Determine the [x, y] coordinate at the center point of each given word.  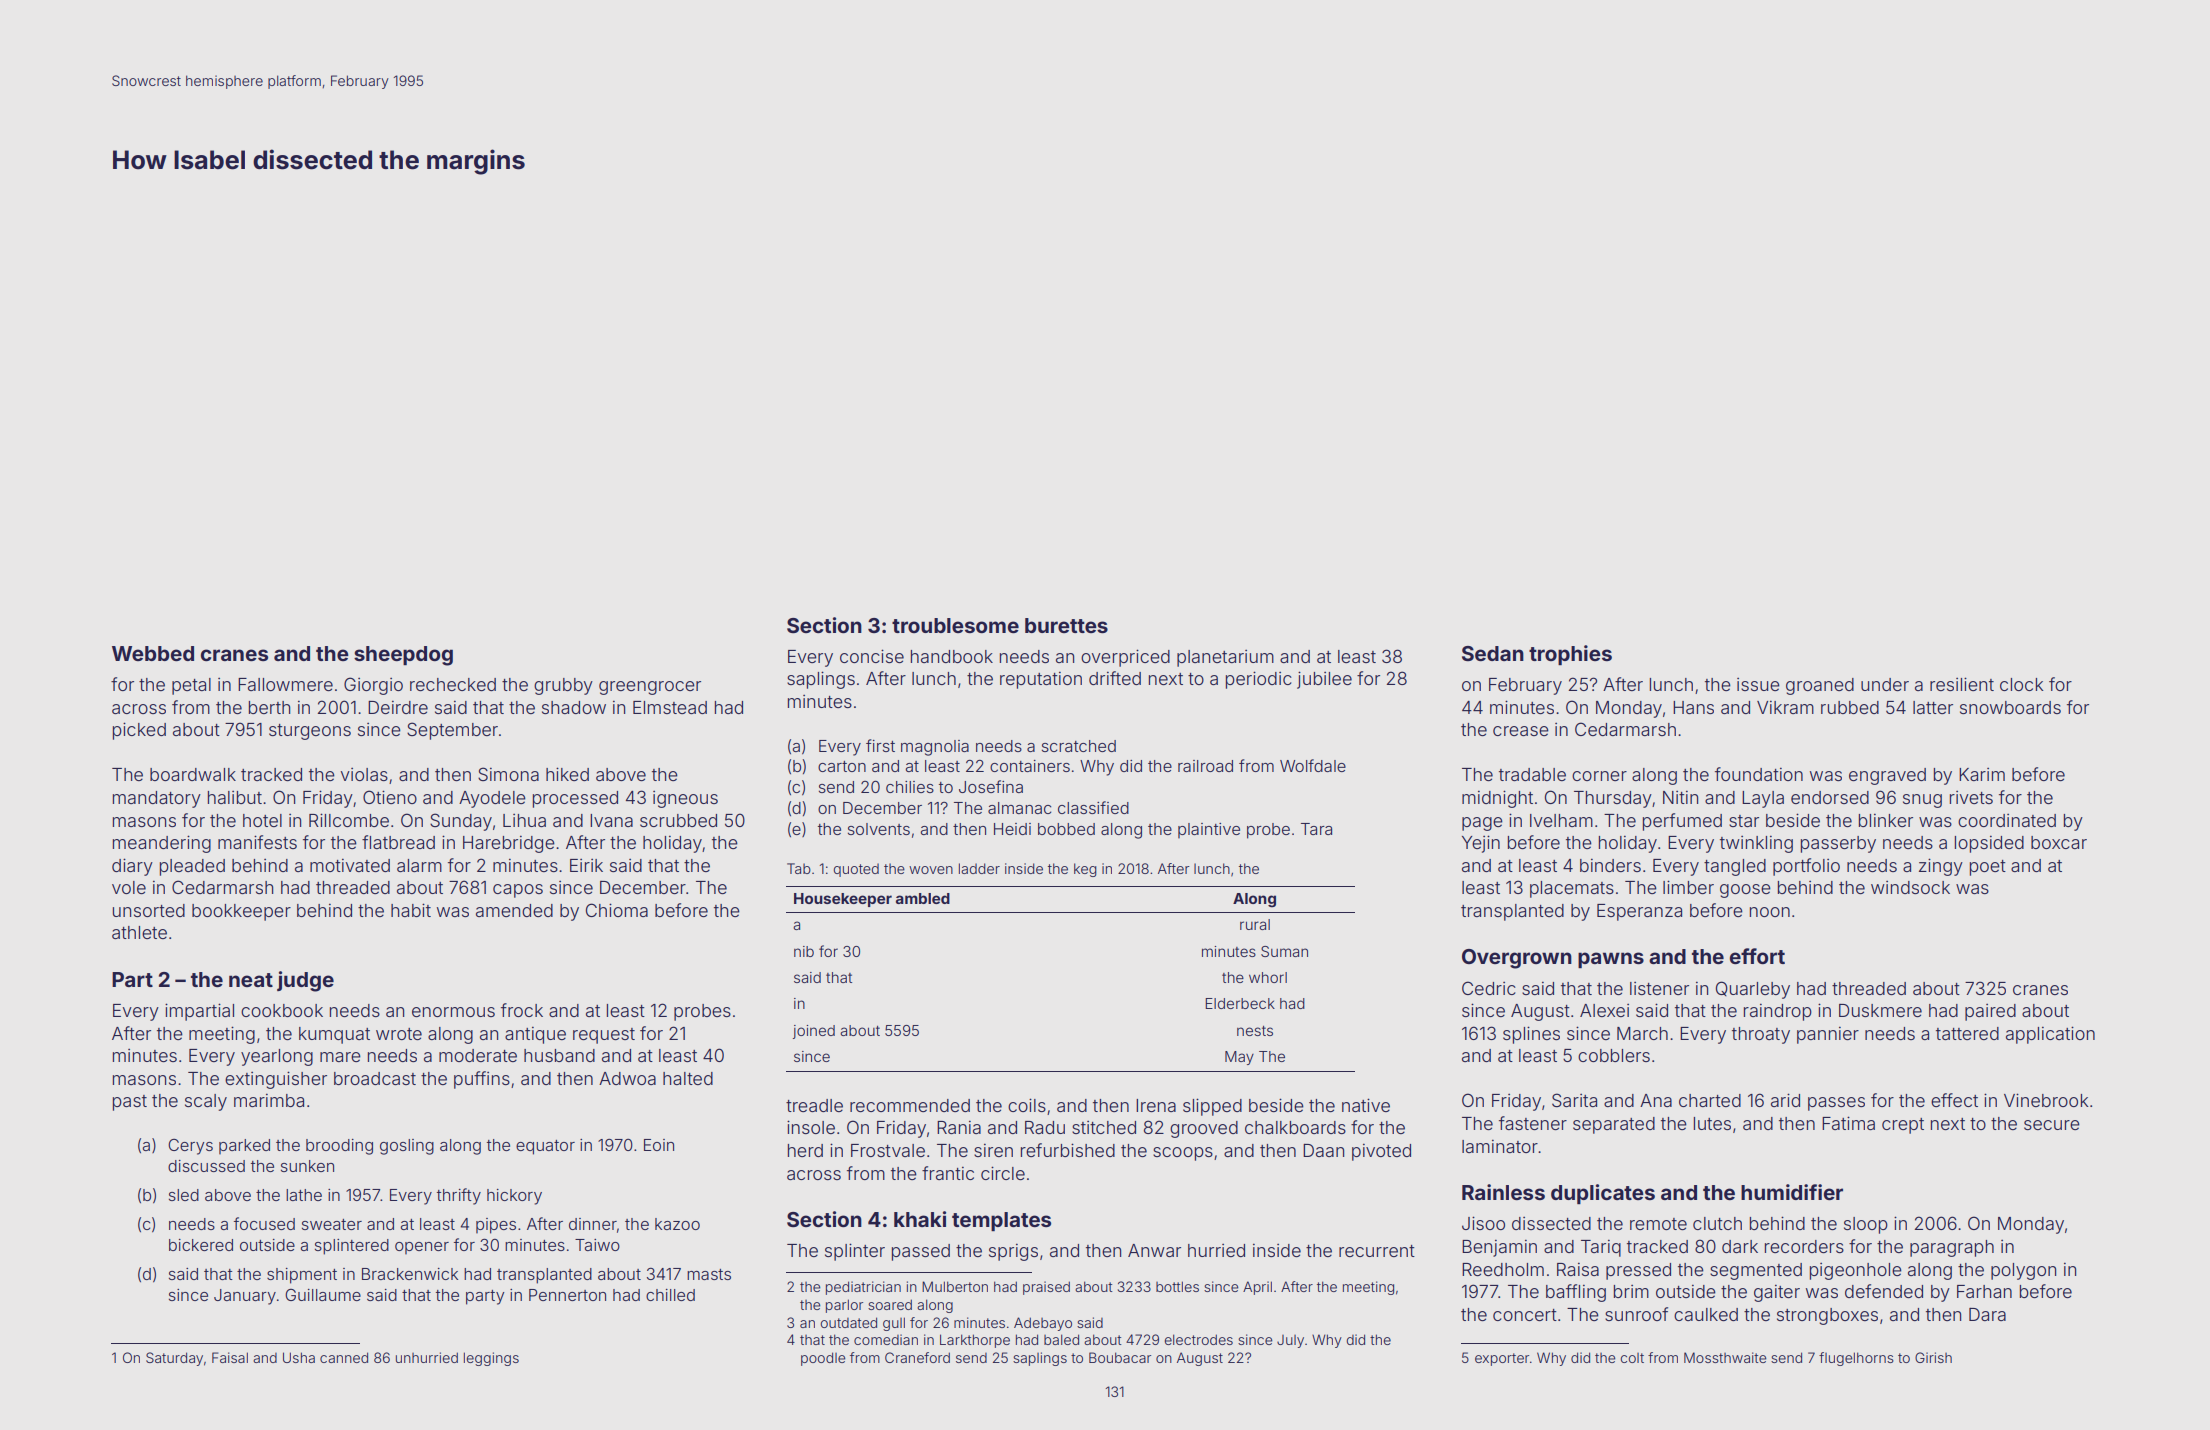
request [604, 1036]
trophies [1570, 655]
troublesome [955, 625]
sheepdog [403, 656]
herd [805, 1150]
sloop [1866, 1225]
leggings [491, 1359]
